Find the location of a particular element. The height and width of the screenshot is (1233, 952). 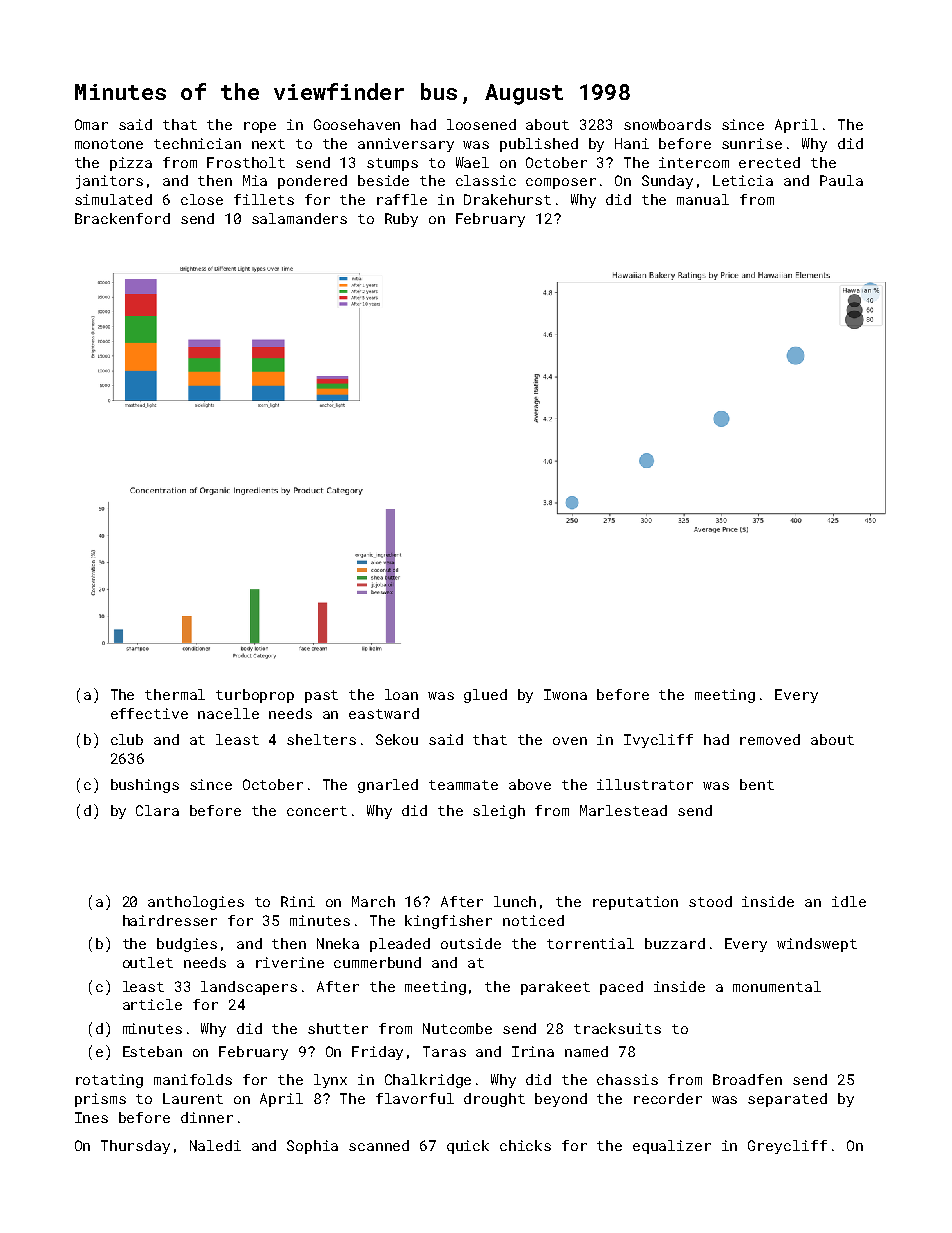

idle is located at coordinates (849, 901).
